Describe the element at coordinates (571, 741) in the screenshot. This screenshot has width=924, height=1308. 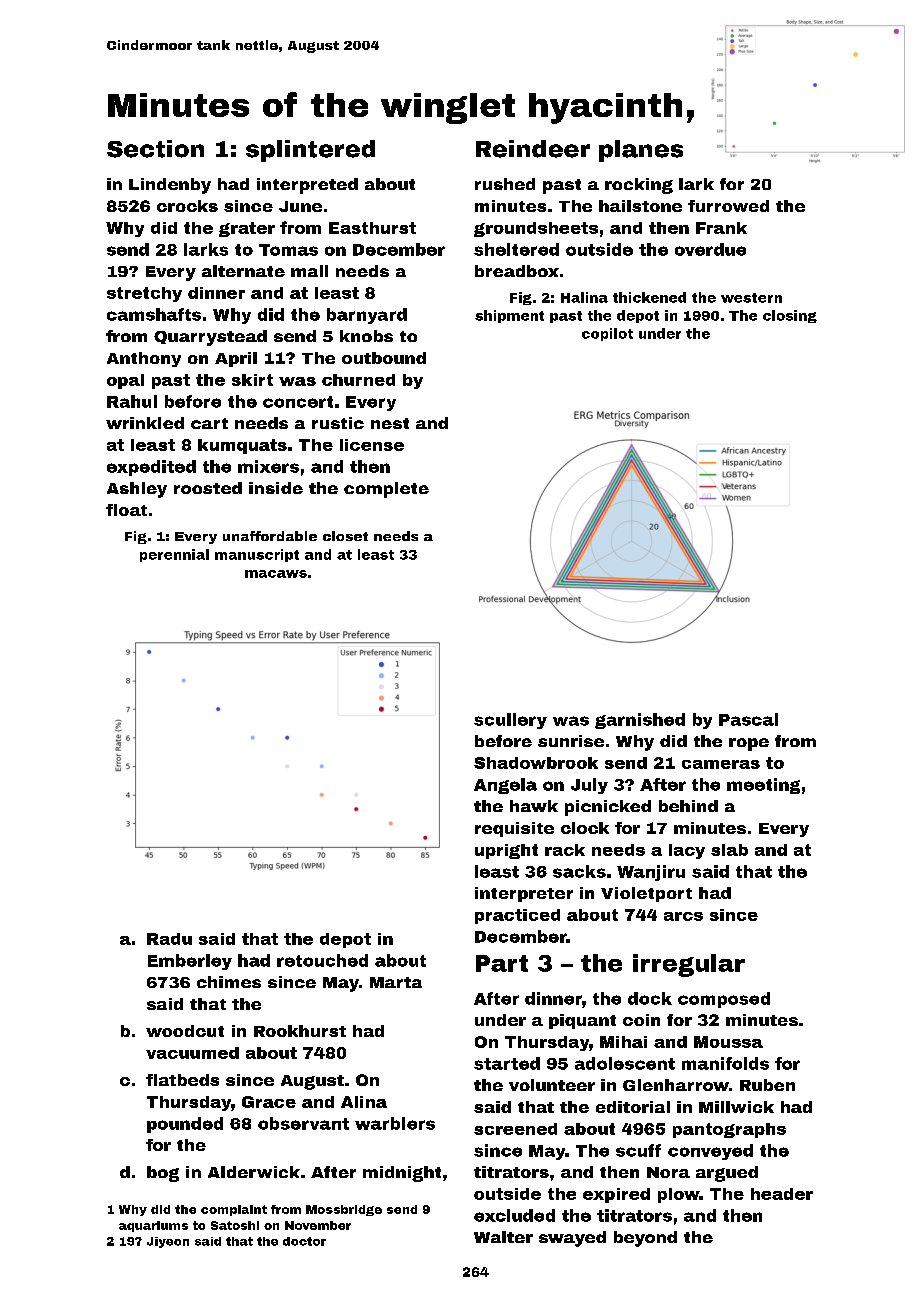
I see `sunrise` at that location.
